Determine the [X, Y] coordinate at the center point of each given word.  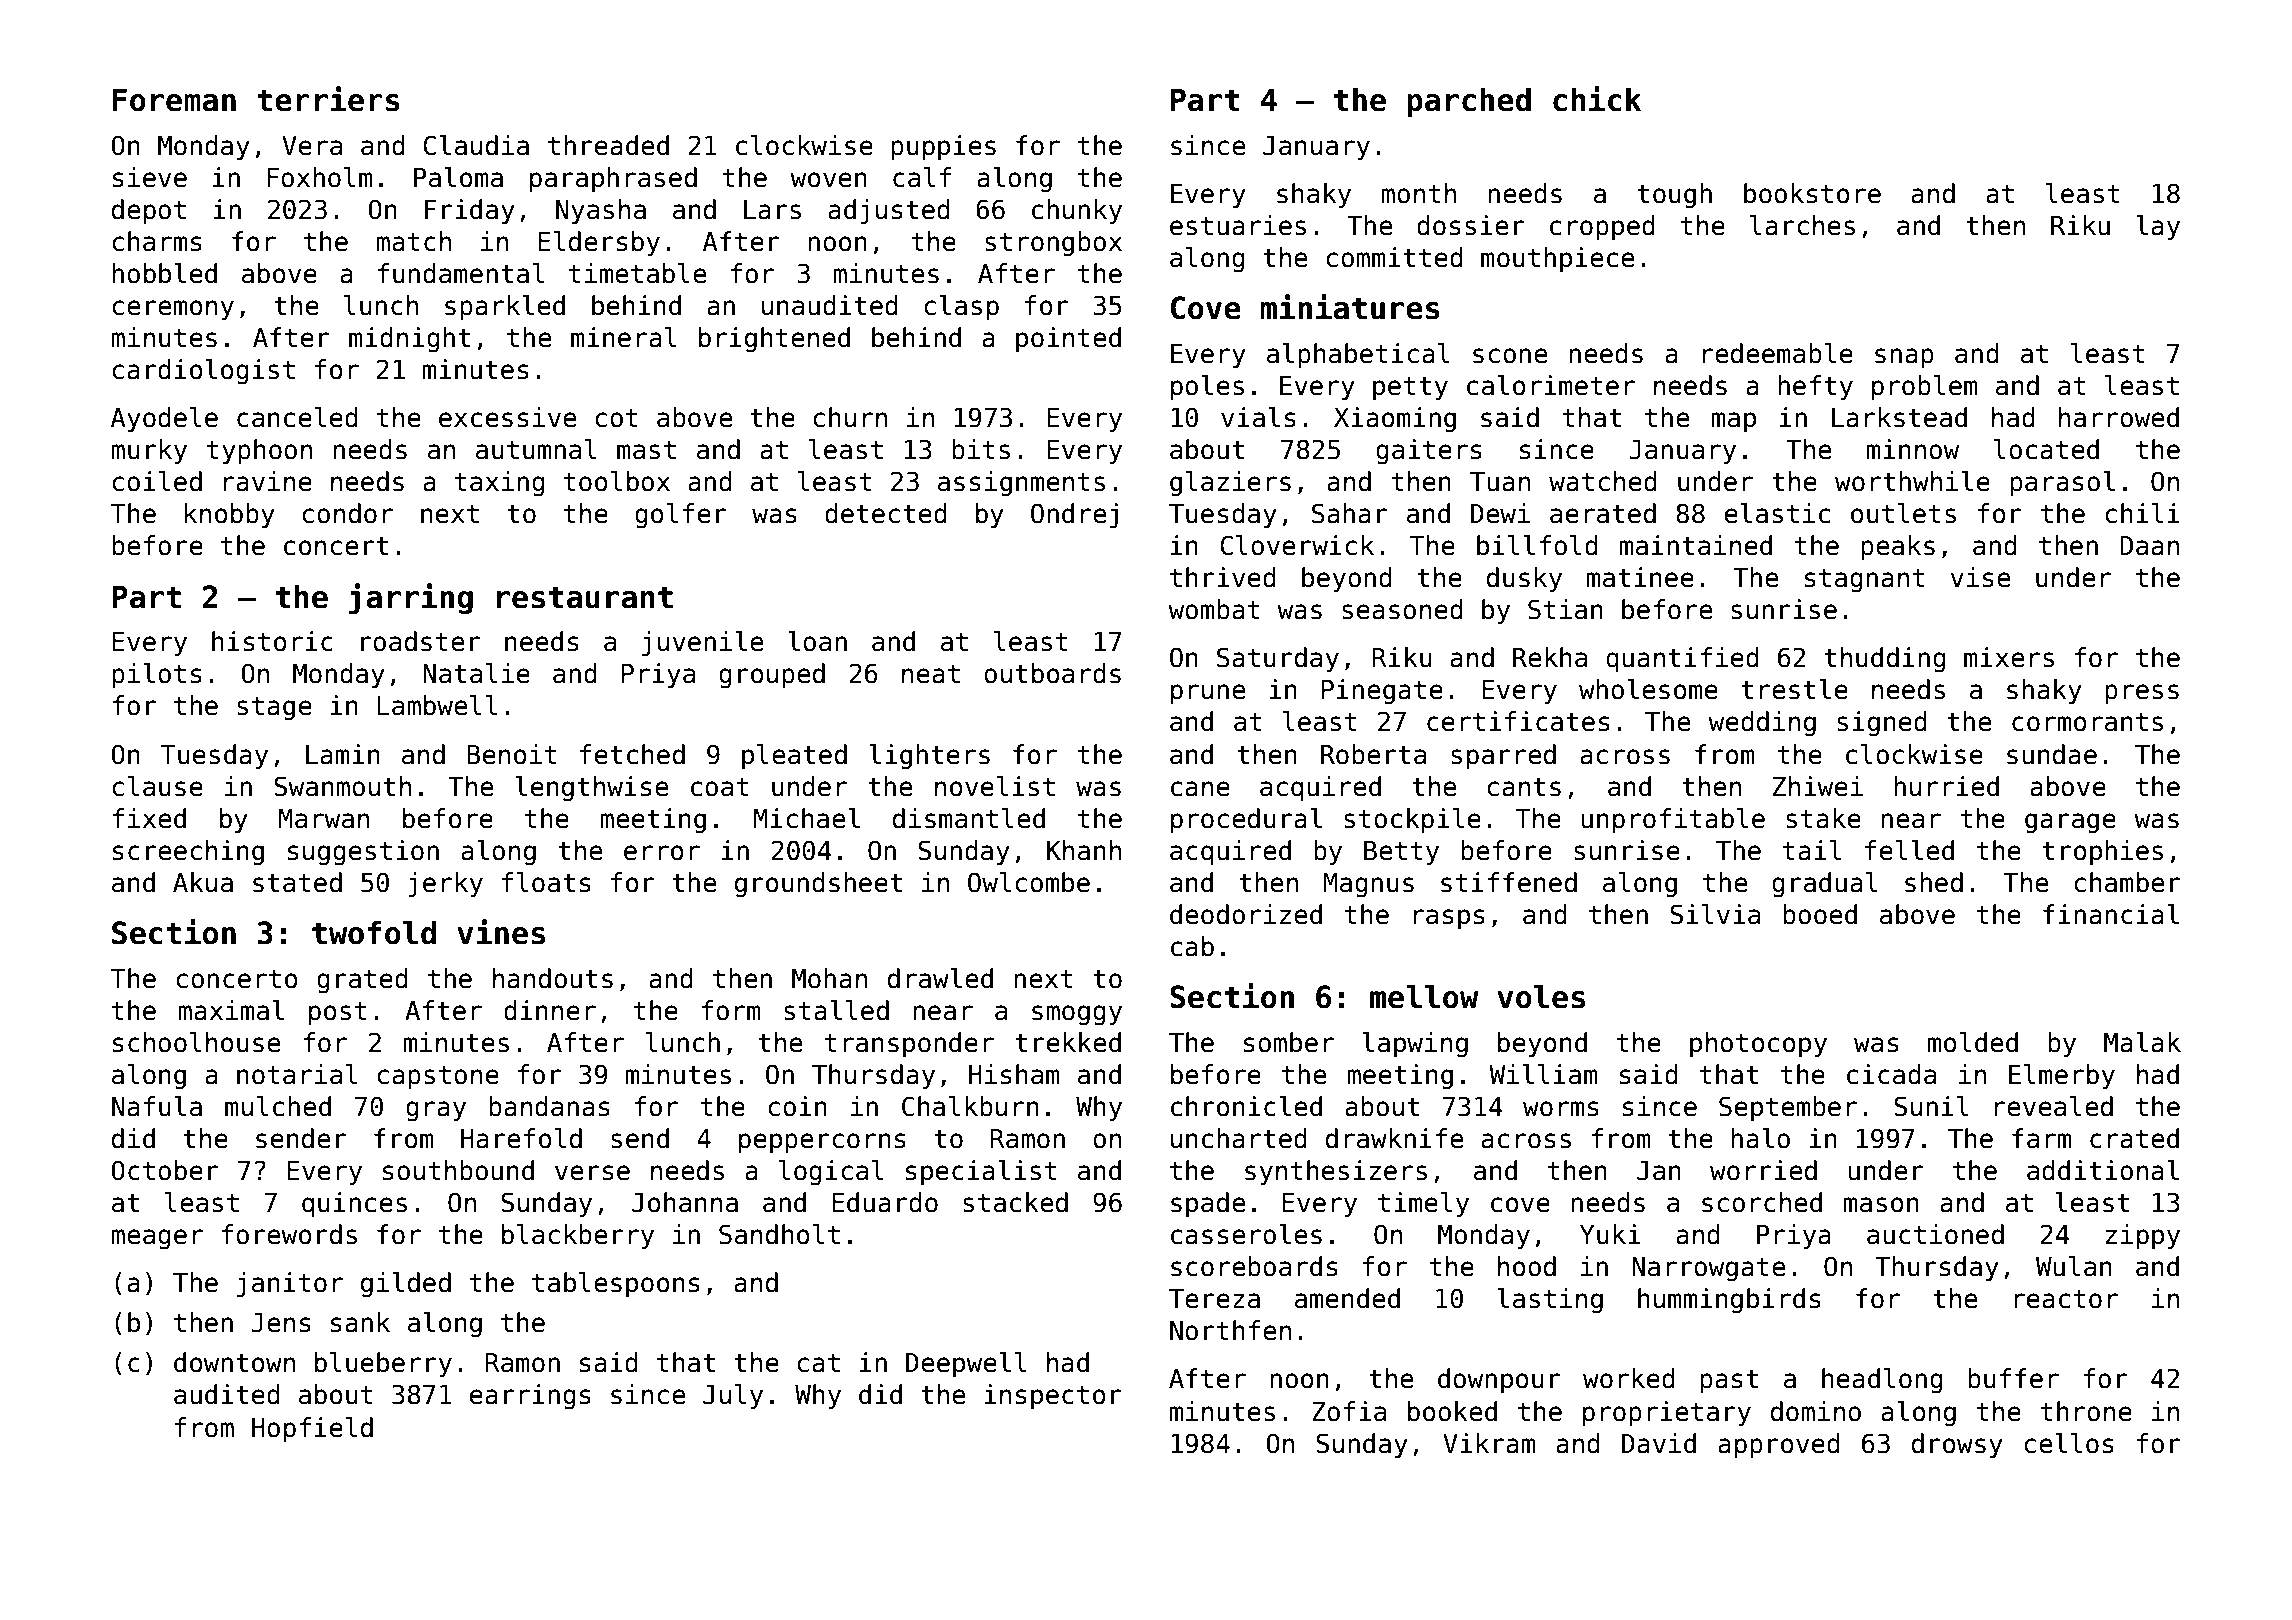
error [662, 853]
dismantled [969, 818]
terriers [328, 99]
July [733, 1397]
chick [1597, 99]
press [2142, 694]
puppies [943, 148]
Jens [281, 1323]
